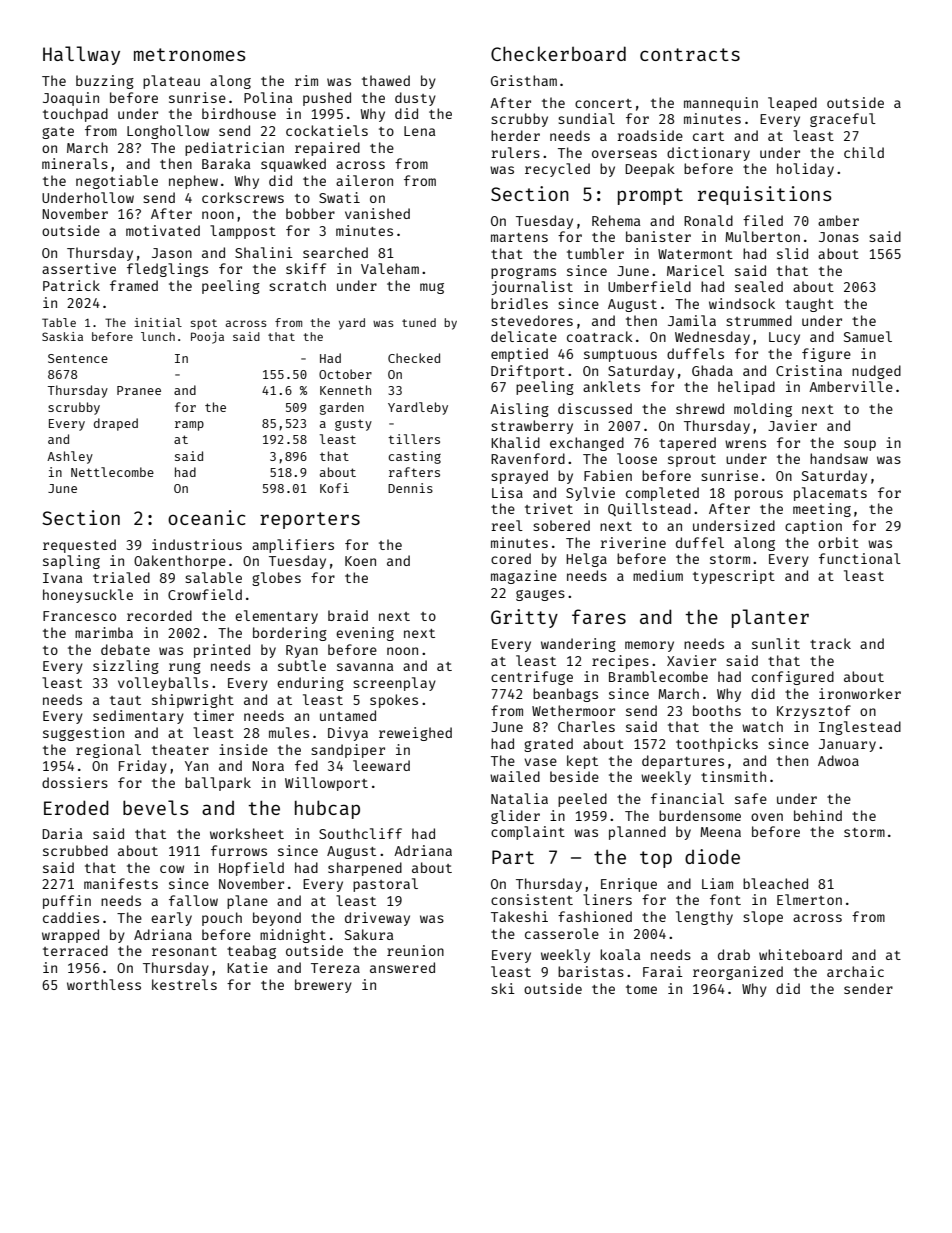 This page has height=1233, width=952. I want to click on worthless, so click(104, 984).
